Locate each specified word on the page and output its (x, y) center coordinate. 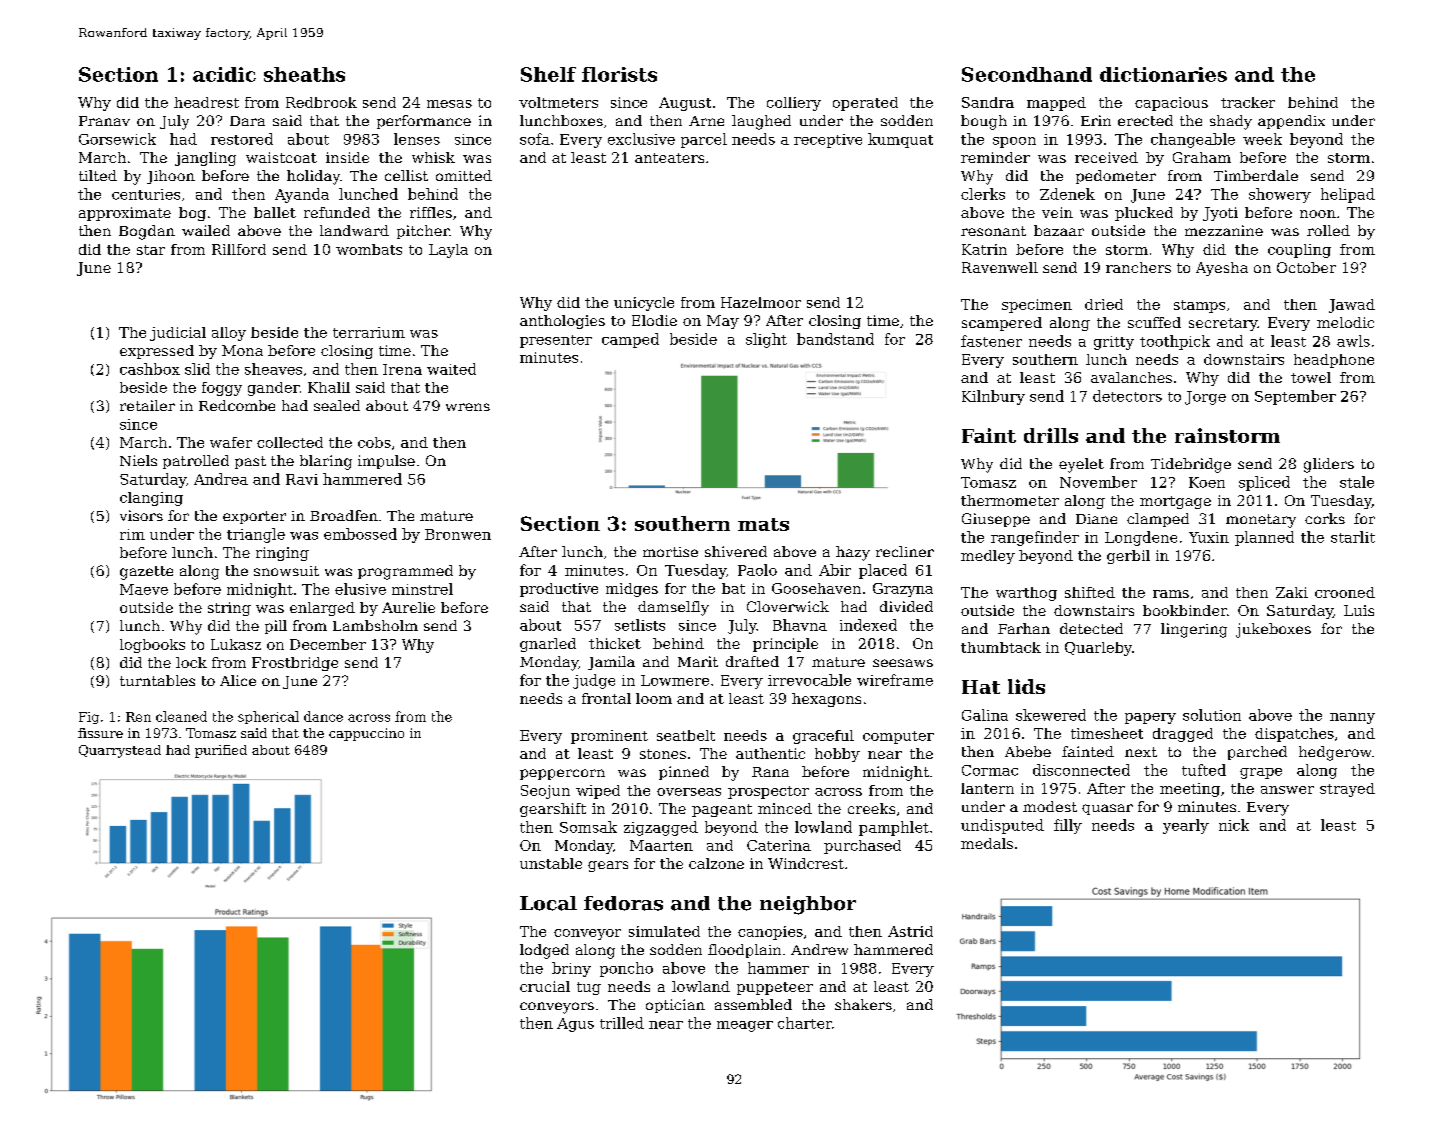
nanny (1352, 718)
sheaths (304, 74)
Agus (575, 1025)
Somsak (588, 827)
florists (619, 74)
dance (323, 716)
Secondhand (1027, 74)
